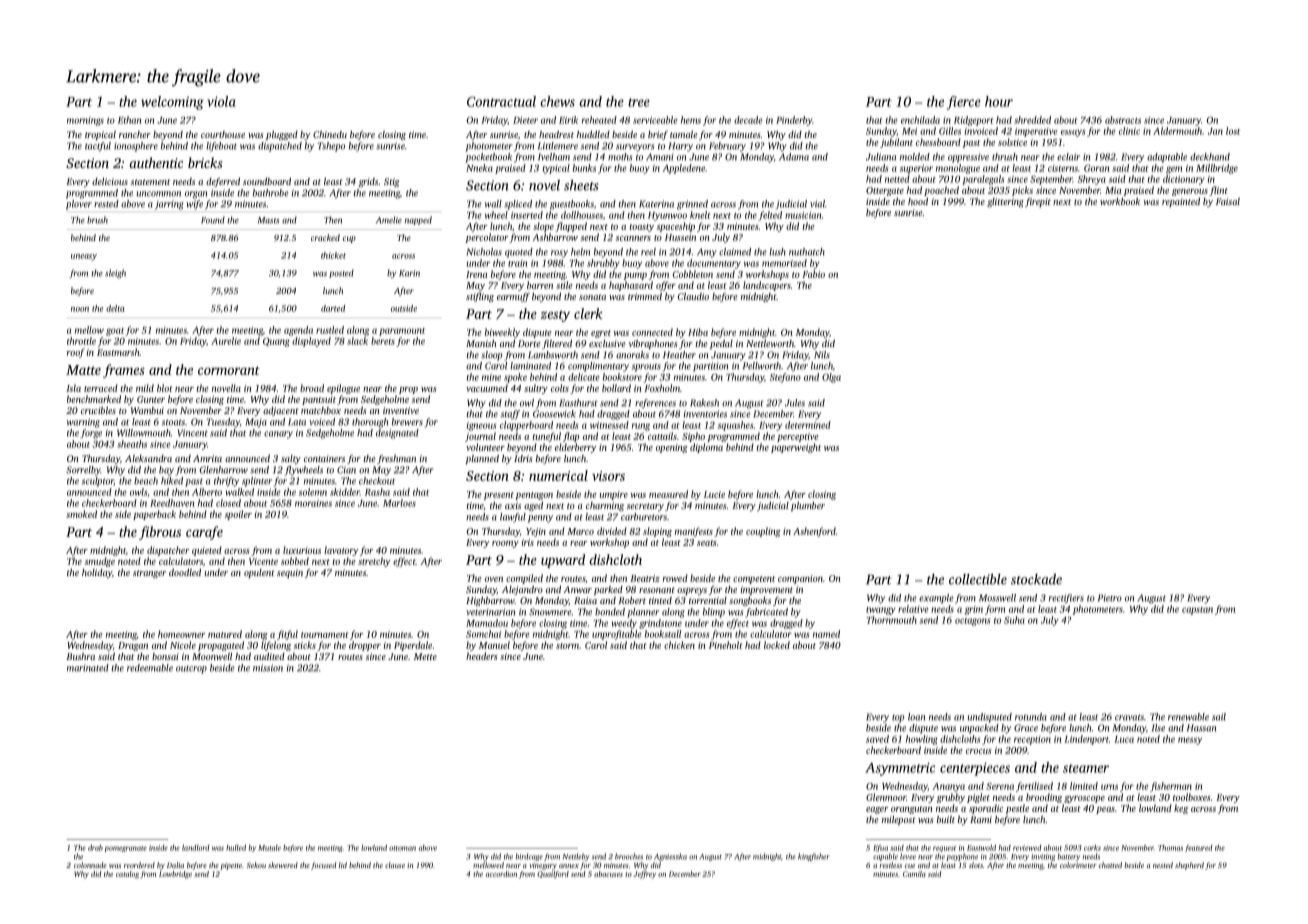  What do you see at coordinates (981, 819) in the screenshot?
I see `Rami` at bounding box center [981, 819].
